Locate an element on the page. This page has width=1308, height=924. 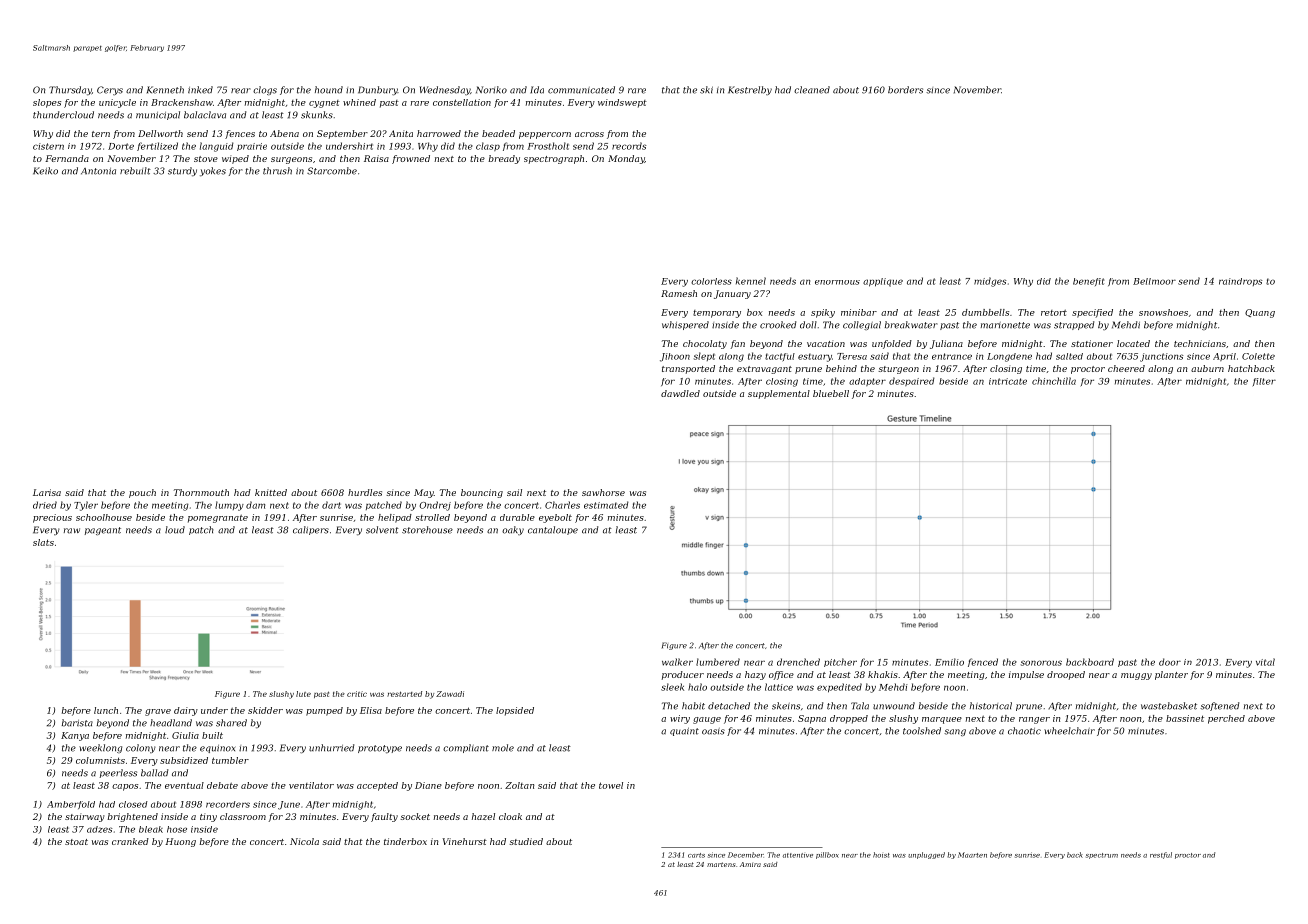
sawhorse is located at coordinates (603, 492).
